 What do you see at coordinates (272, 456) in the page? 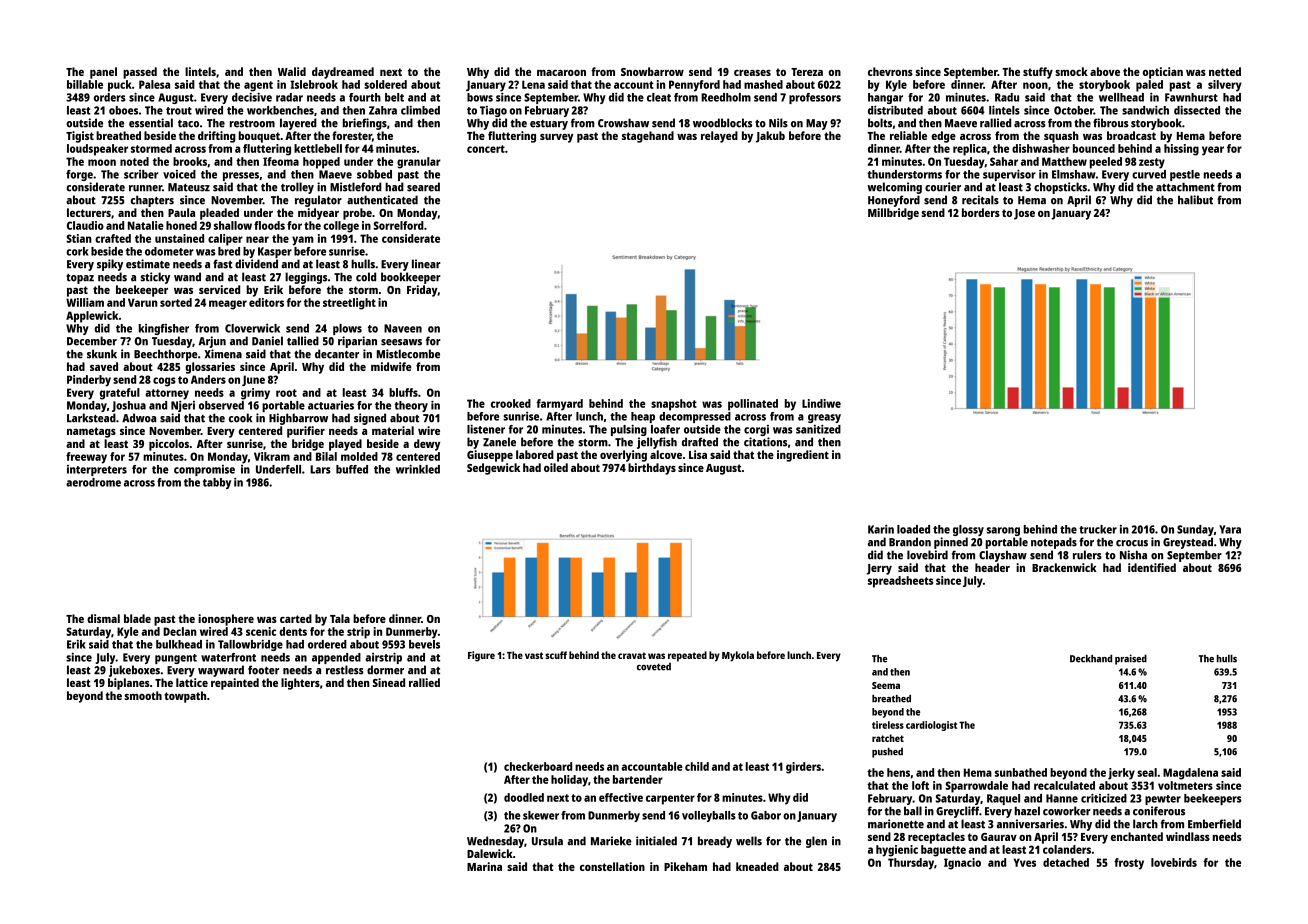
I see `Vikram` at bounding box center [272, 456].
